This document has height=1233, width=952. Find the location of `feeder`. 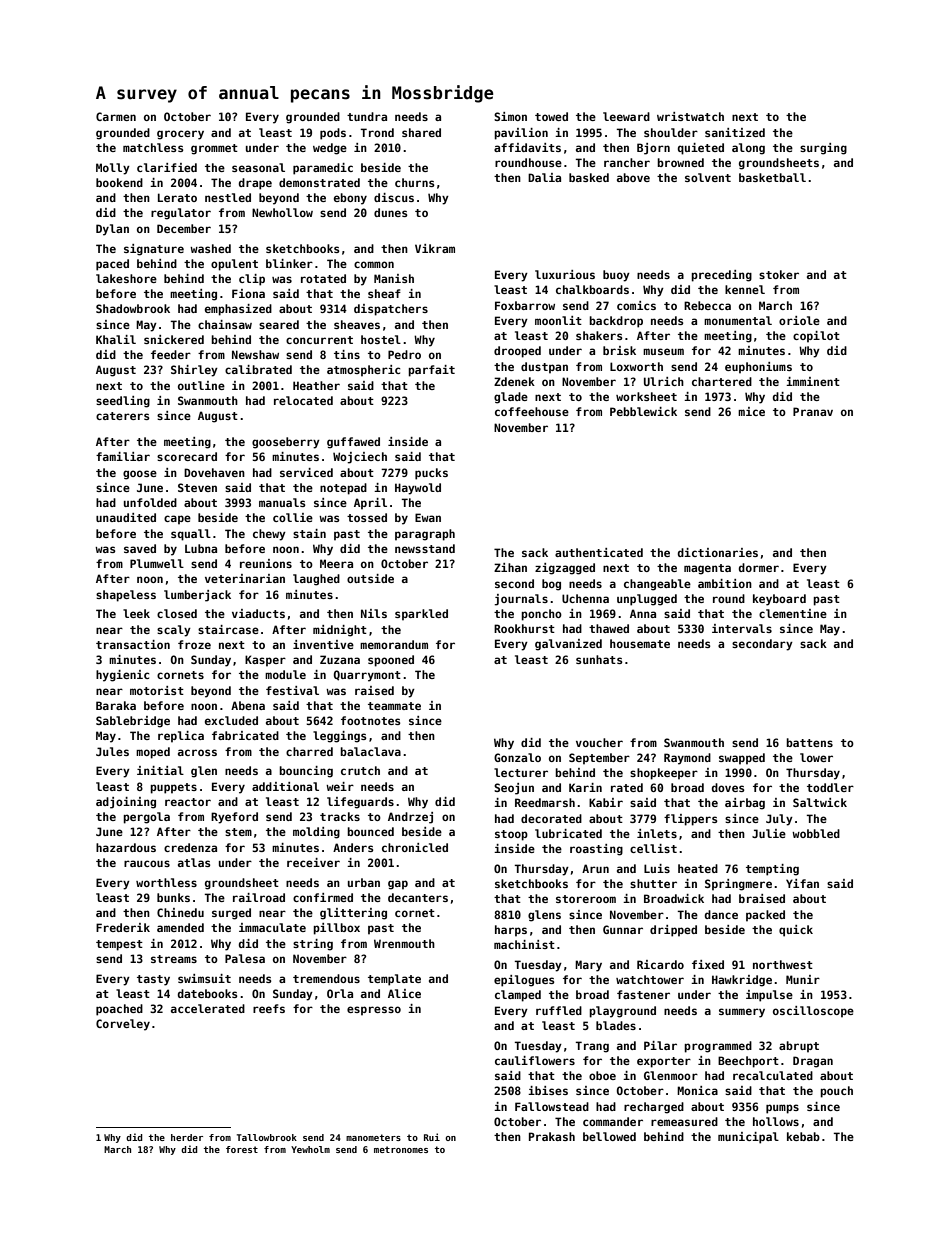

feeder is located at coordinates (171, 354).
